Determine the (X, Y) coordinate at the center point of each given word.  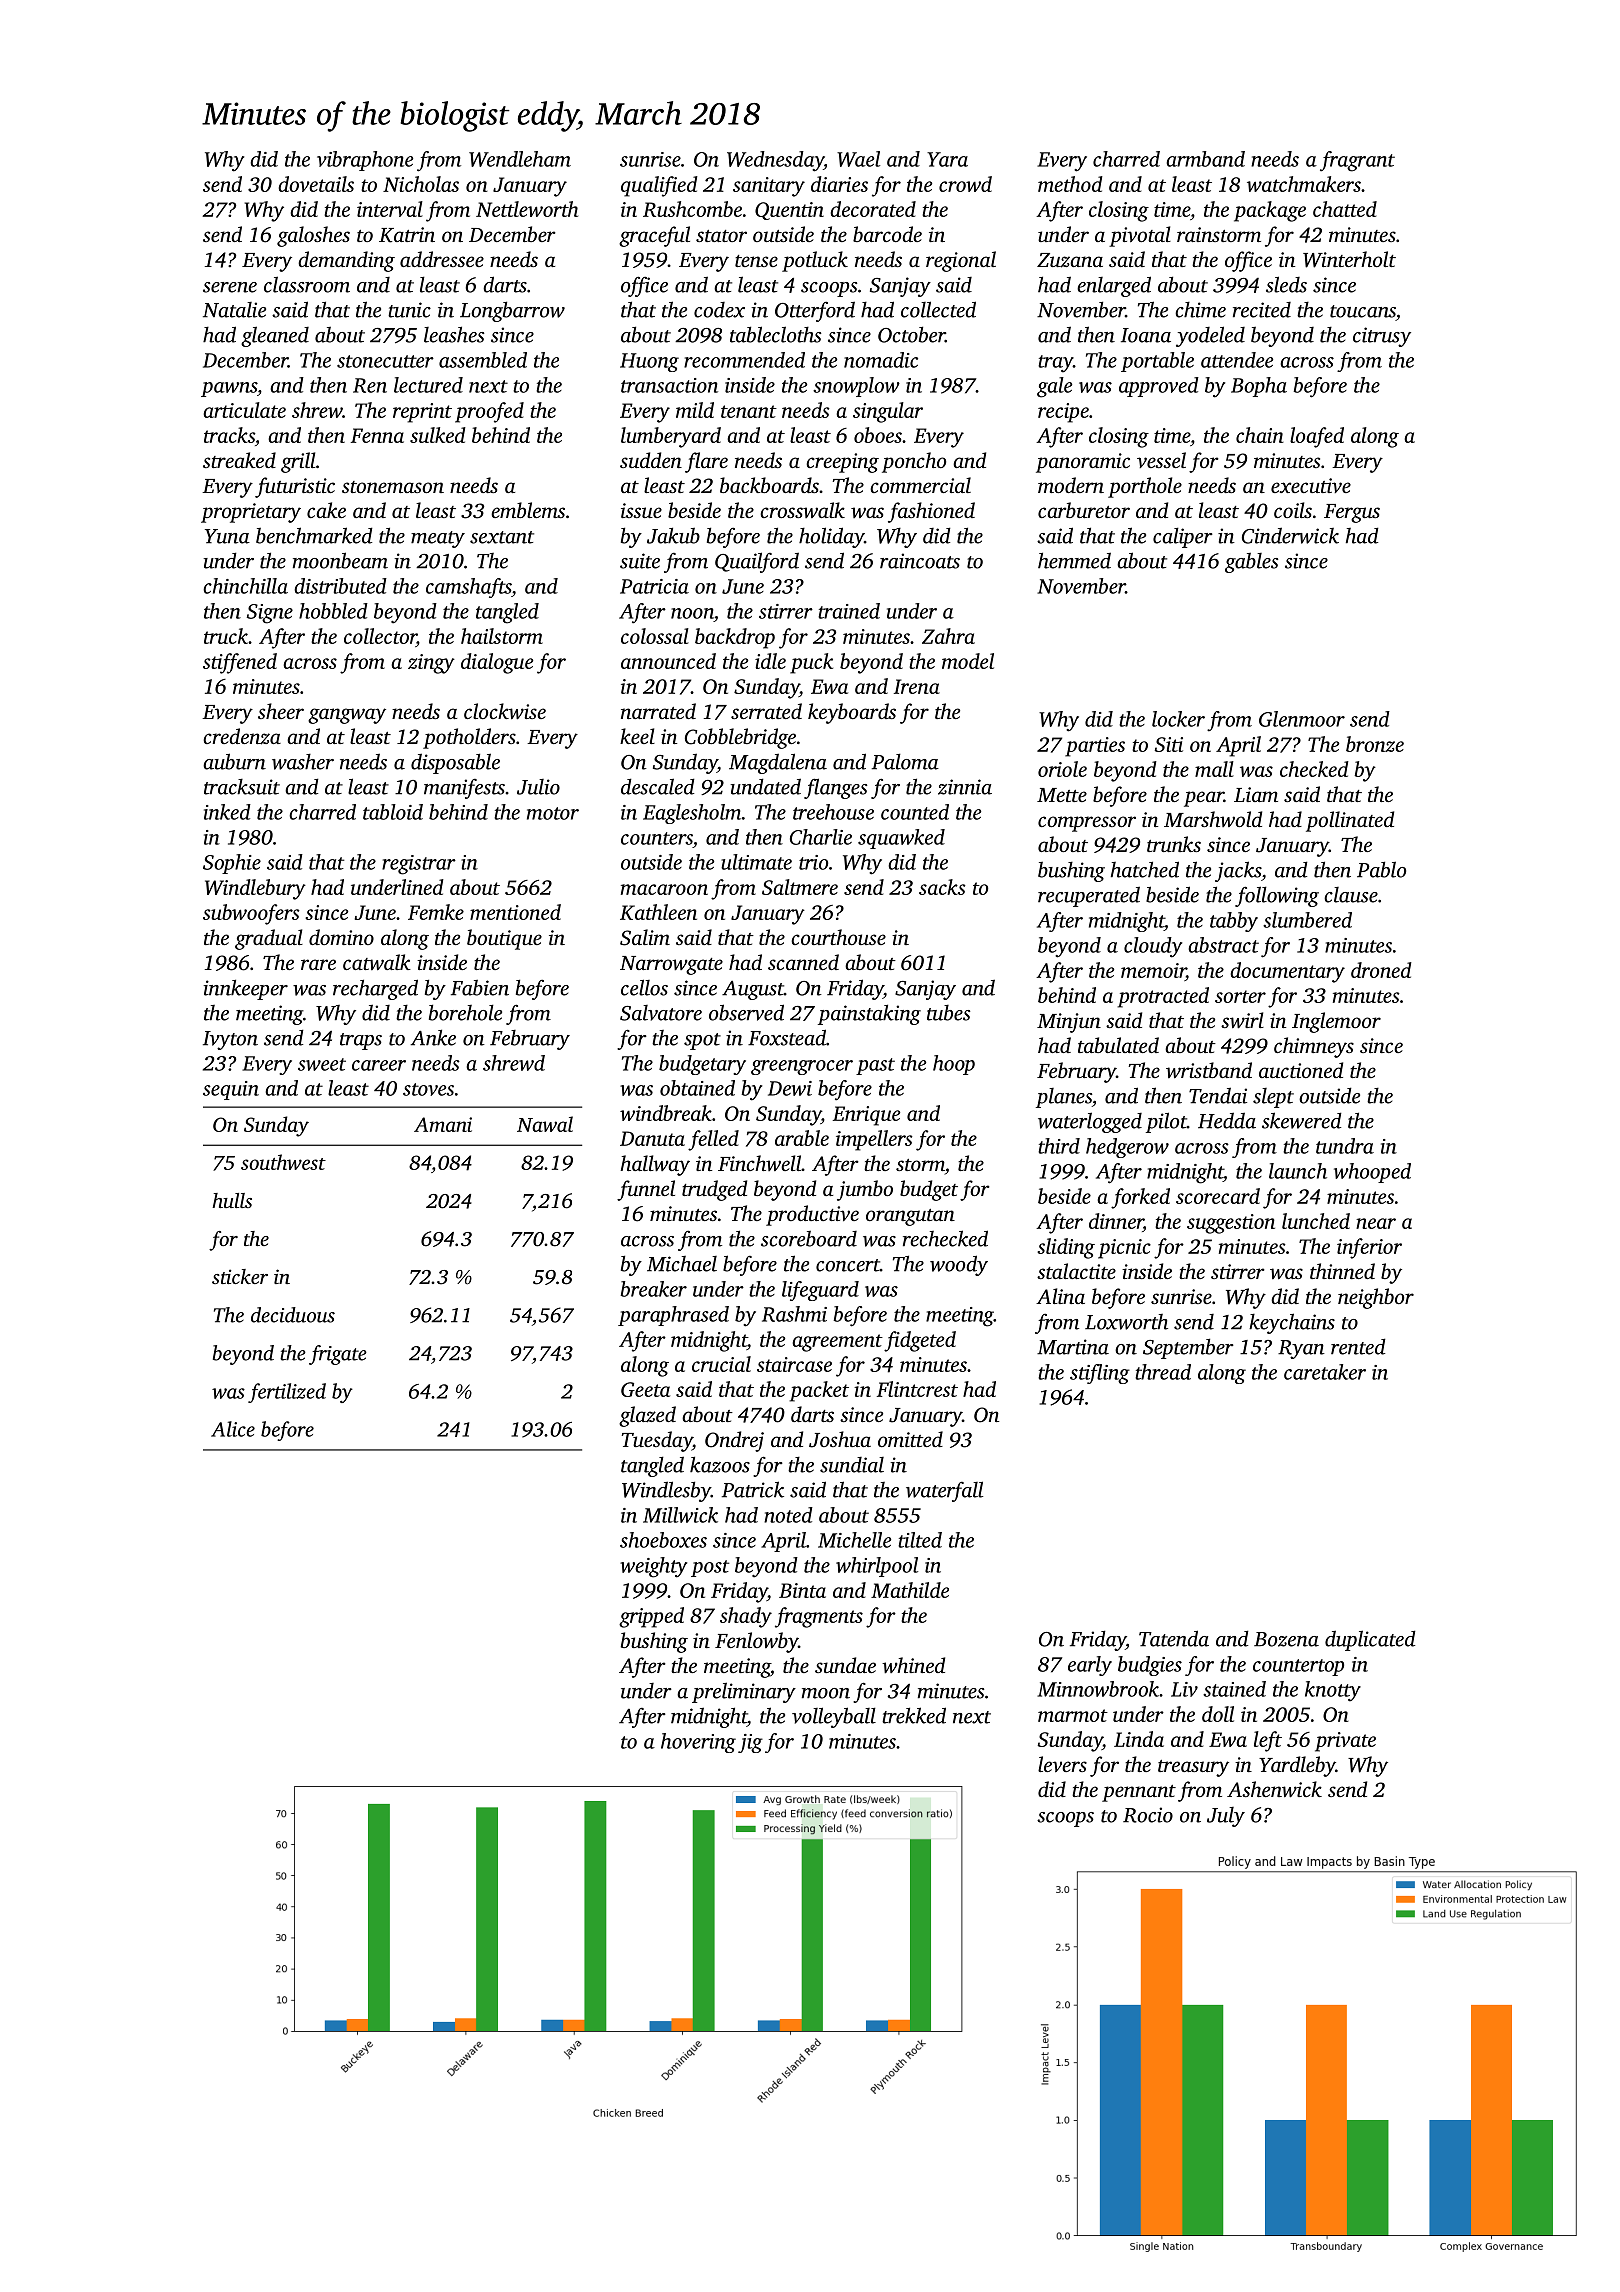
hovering (698, 1743)
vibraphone (365, 161)
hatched (1145, 869)
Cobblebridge (740, 738)
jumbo (865, 1190)
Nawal (545, 1124)
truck (226, 636)
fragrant (1357, 161)
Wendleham (520, 159)
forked (1140, 1198)
